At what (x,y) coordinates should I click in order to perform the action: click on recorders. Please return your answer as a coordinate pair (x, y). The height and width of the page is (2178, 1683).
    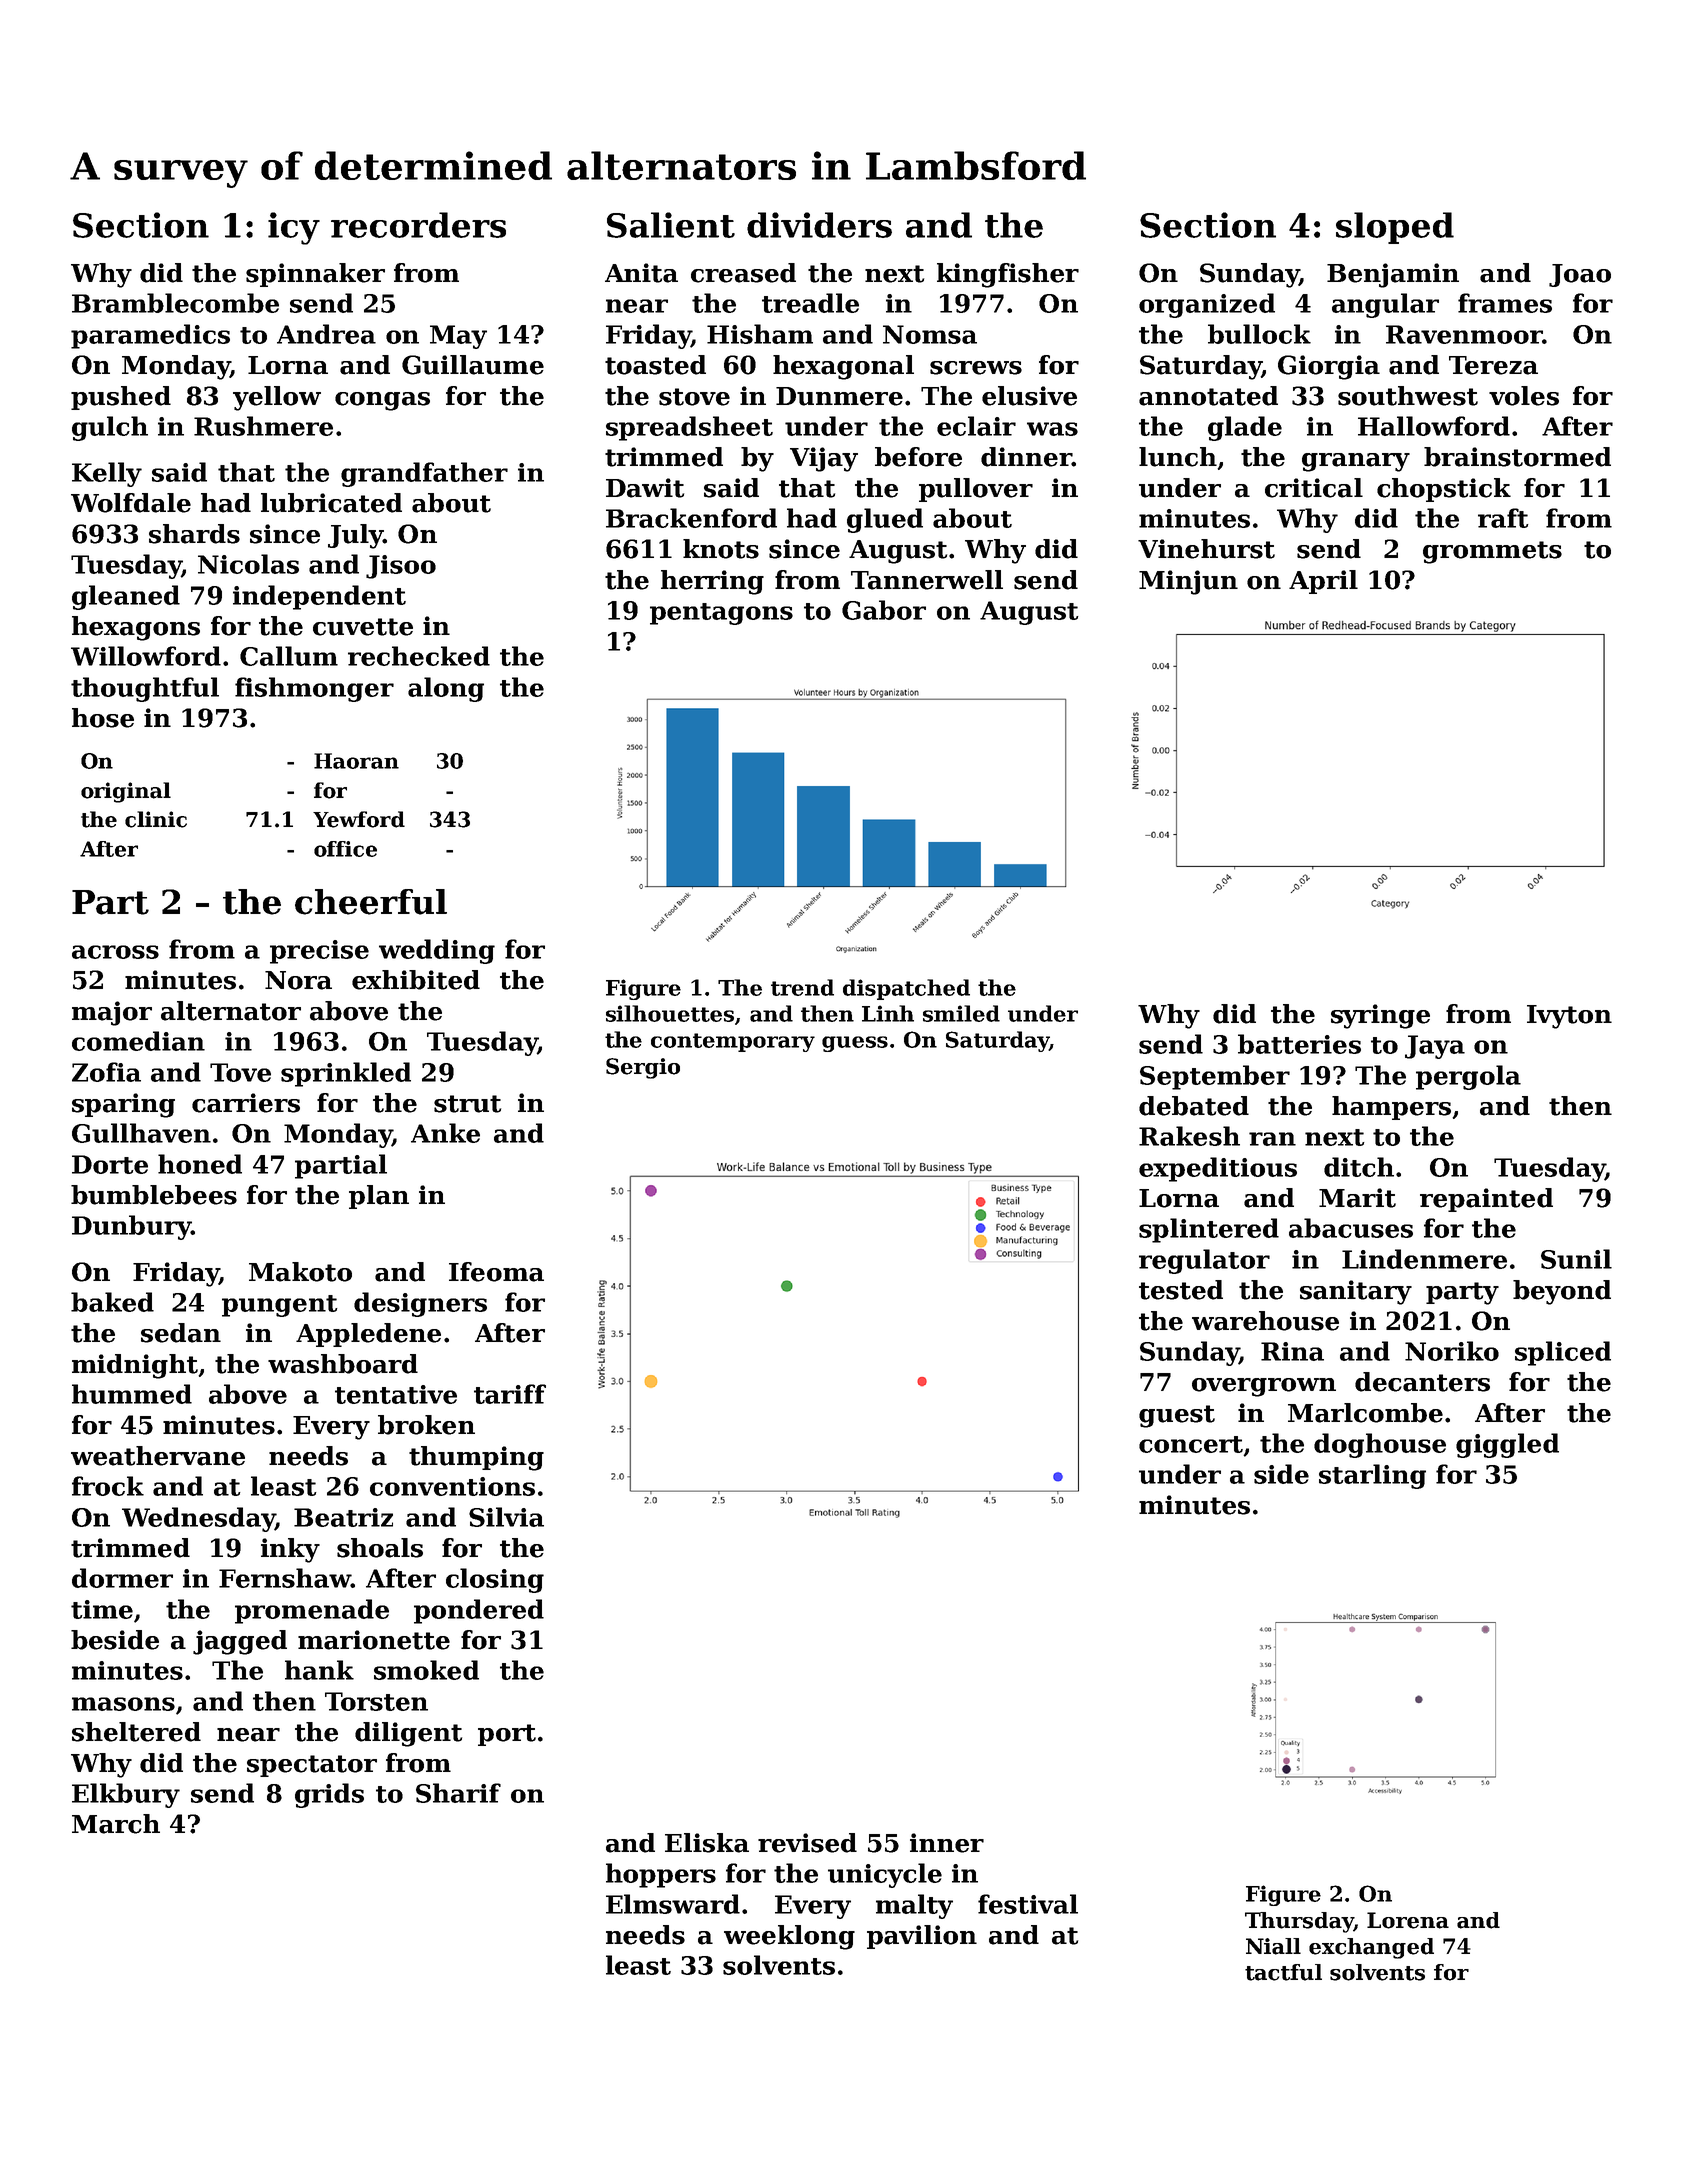
    Looking at the image, I should click on (418, 225).
